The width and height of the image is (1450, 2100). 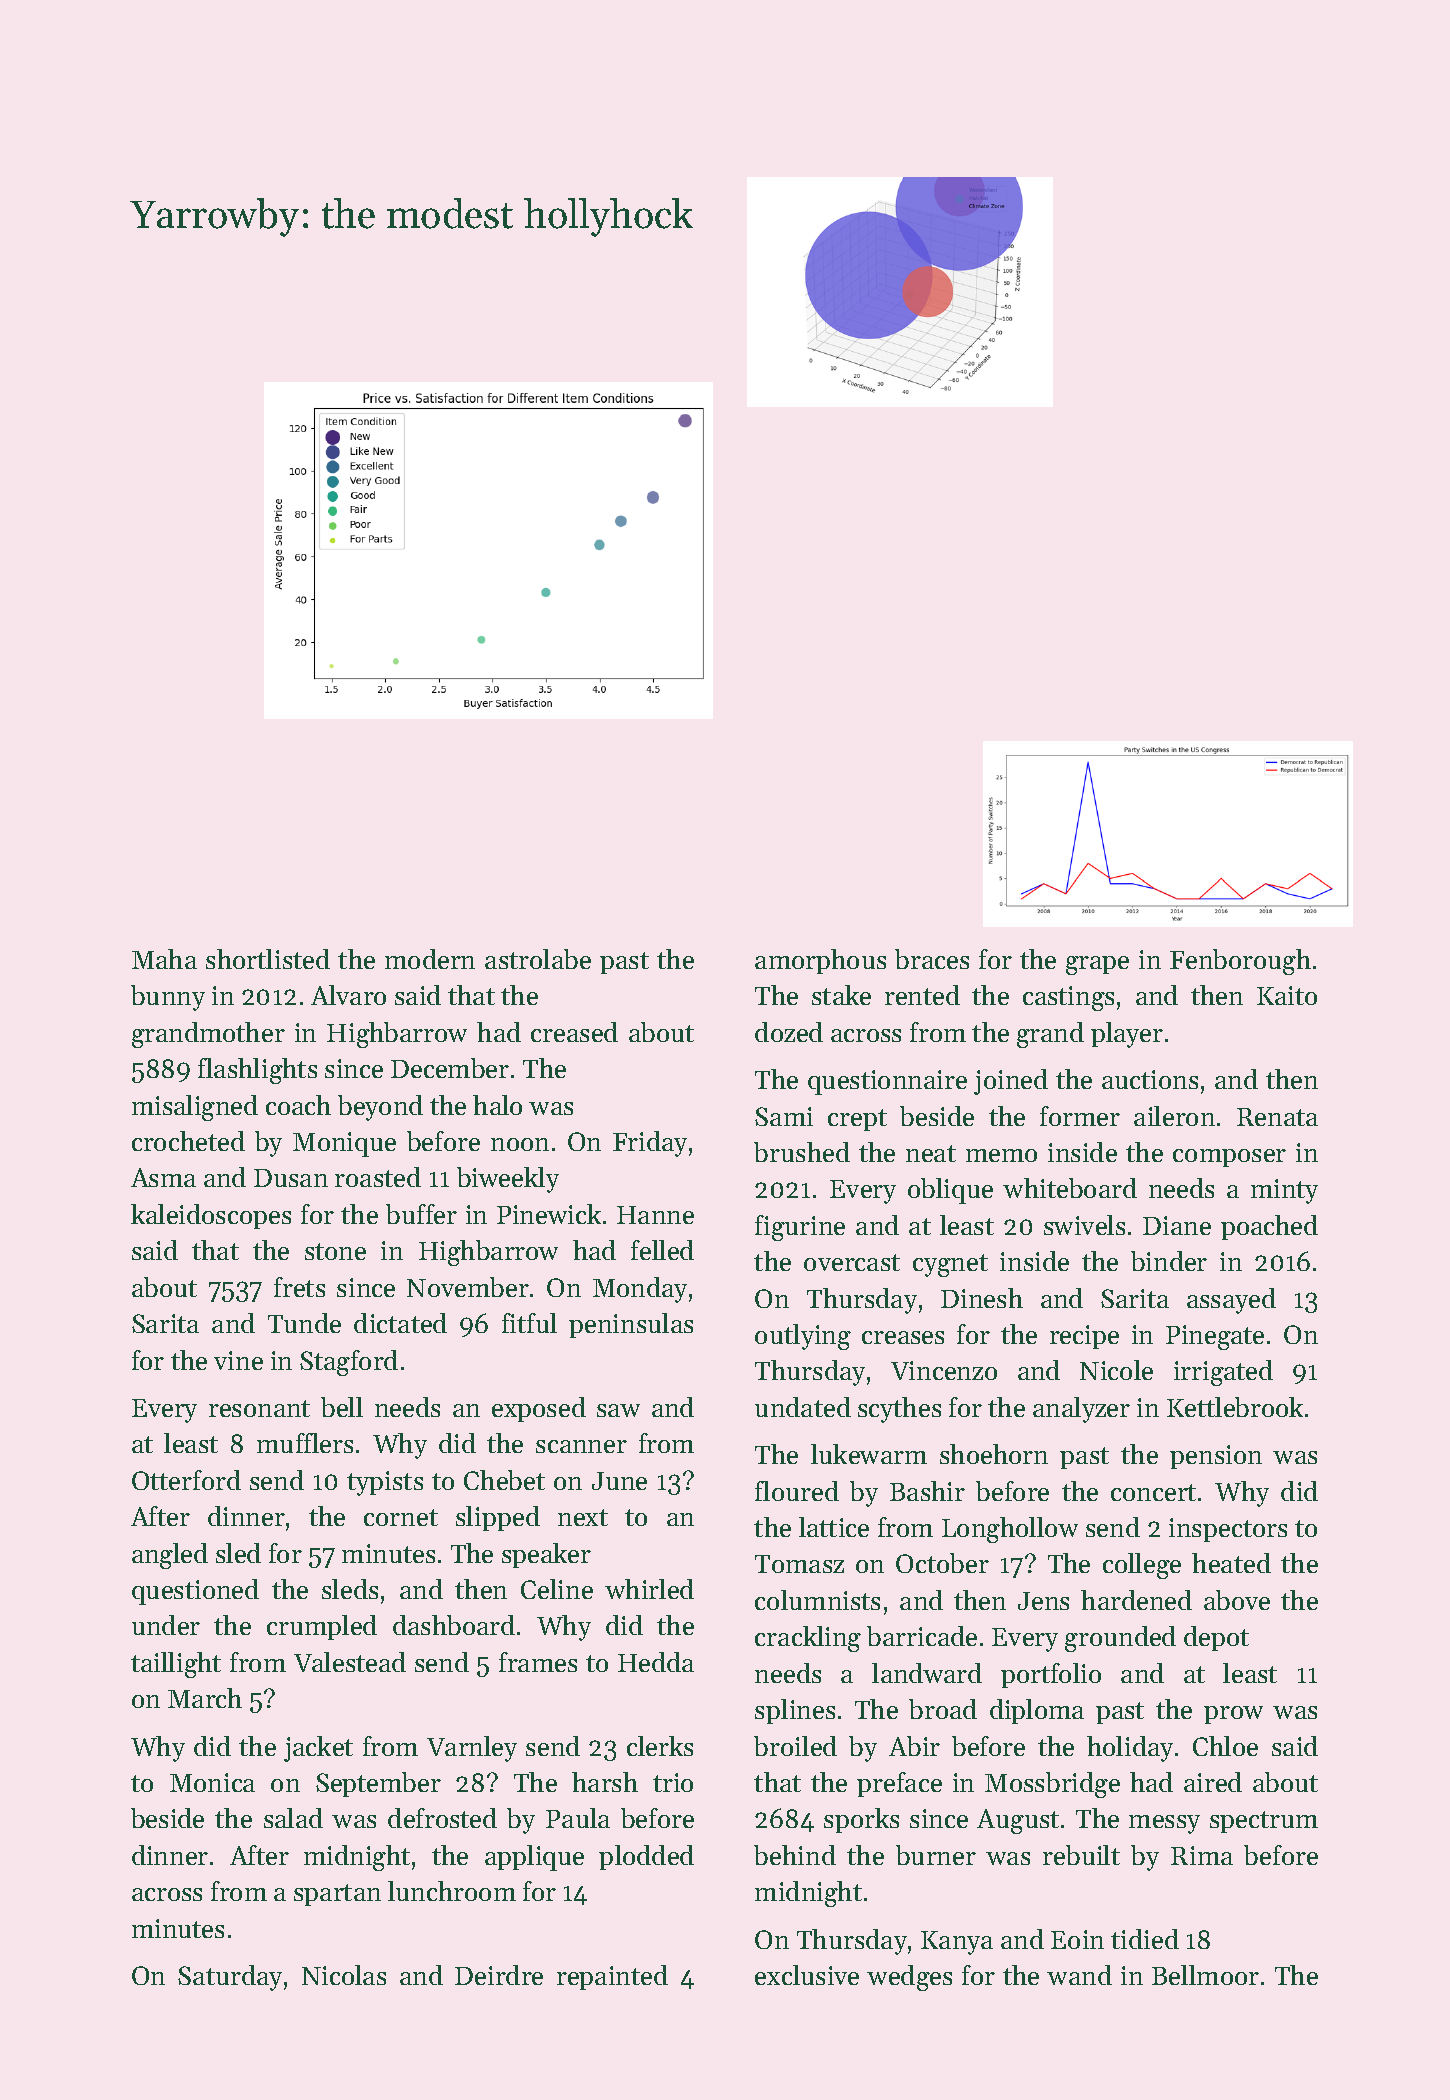 What do you see at coordinates (259, 1408) in the image?
I see `resonant` at bounding box center [259, 1408].
